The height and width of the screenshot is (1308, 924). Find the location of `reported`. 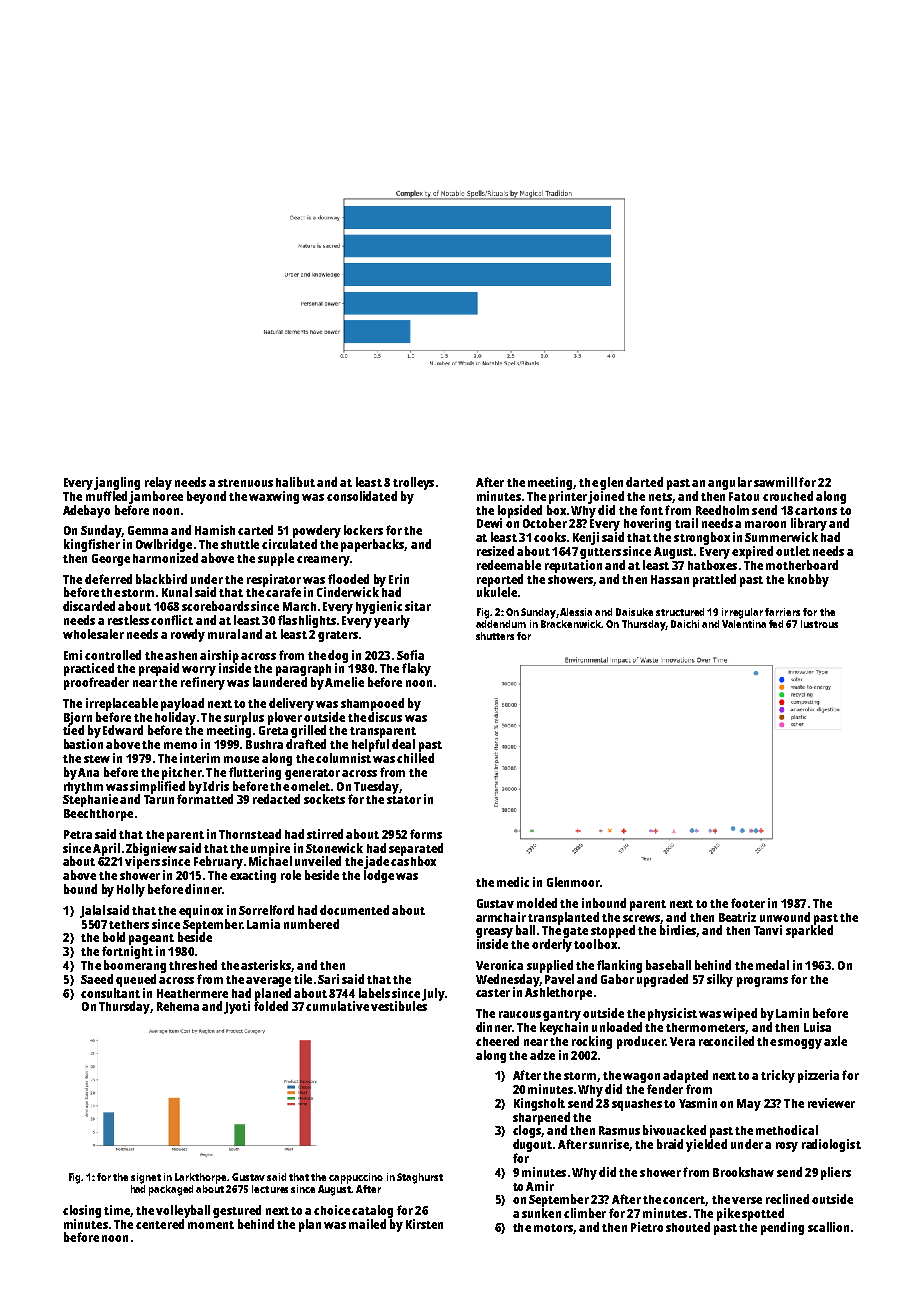

reported is located at coordinates (500, 580).
